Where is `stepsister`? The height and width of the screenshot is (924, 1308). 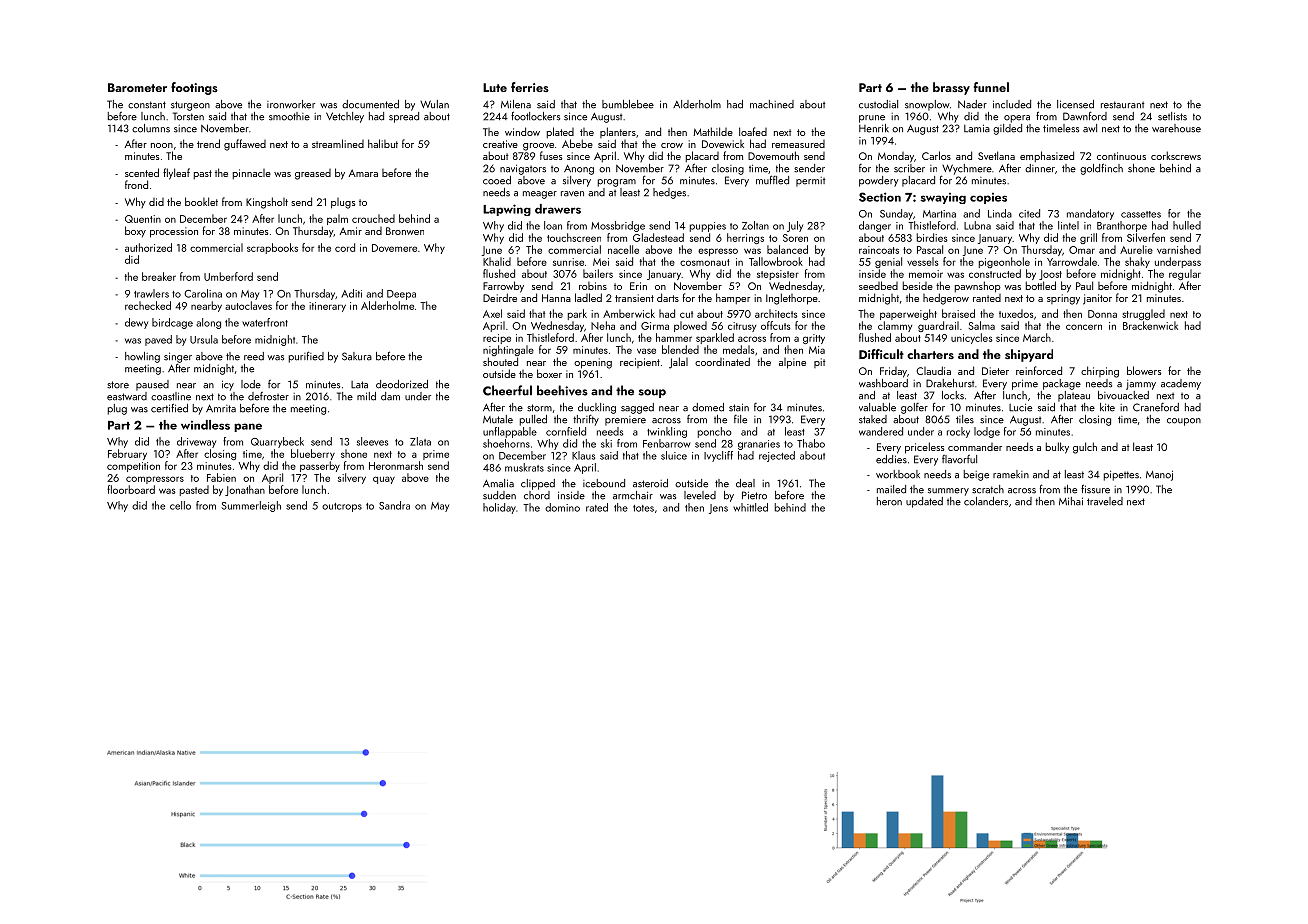
stepsister is located at coordinates (778, 275).
